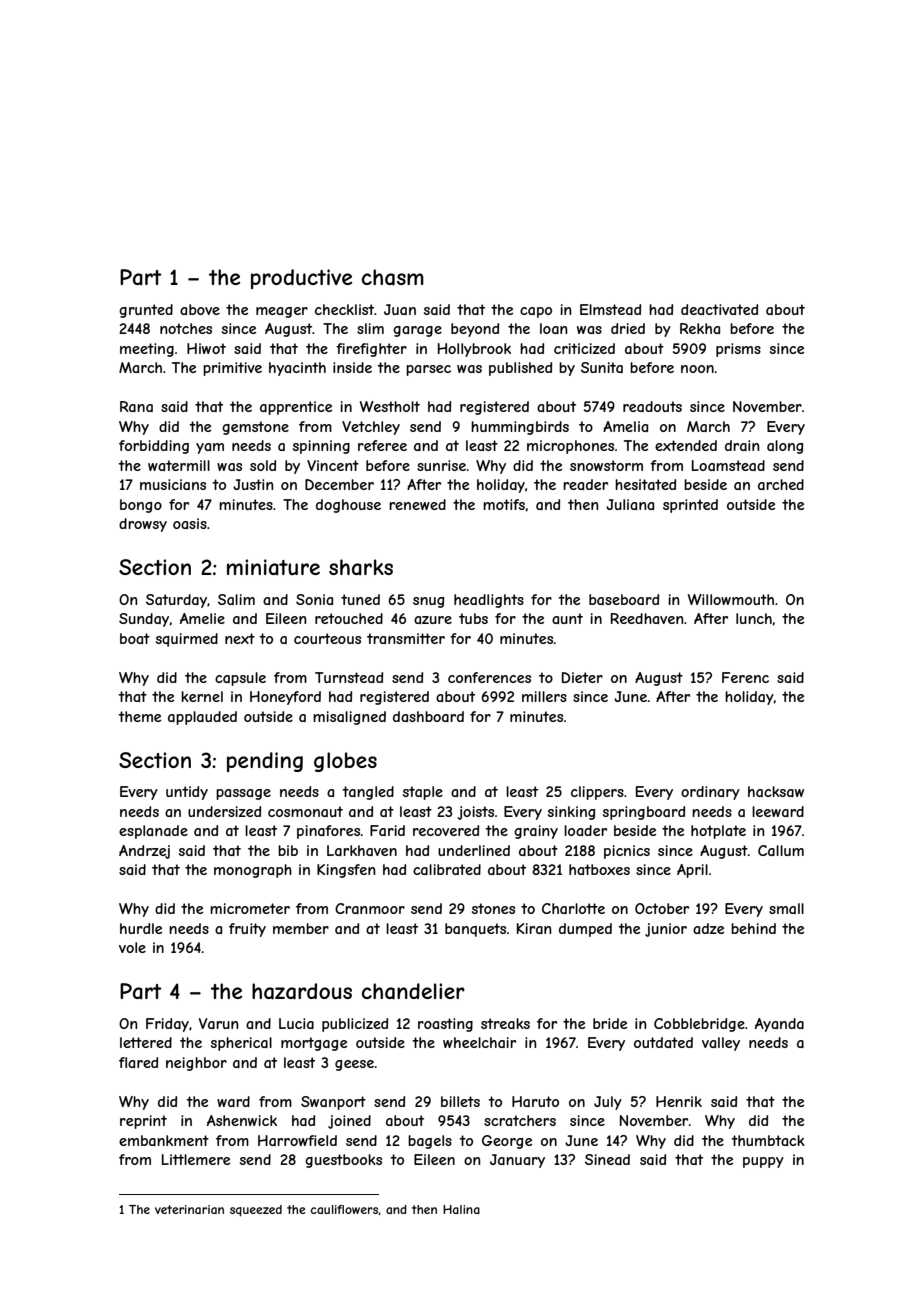  Describe the element at coordinates (189, 1209) in the document. I see `veterinarian` at that location.
